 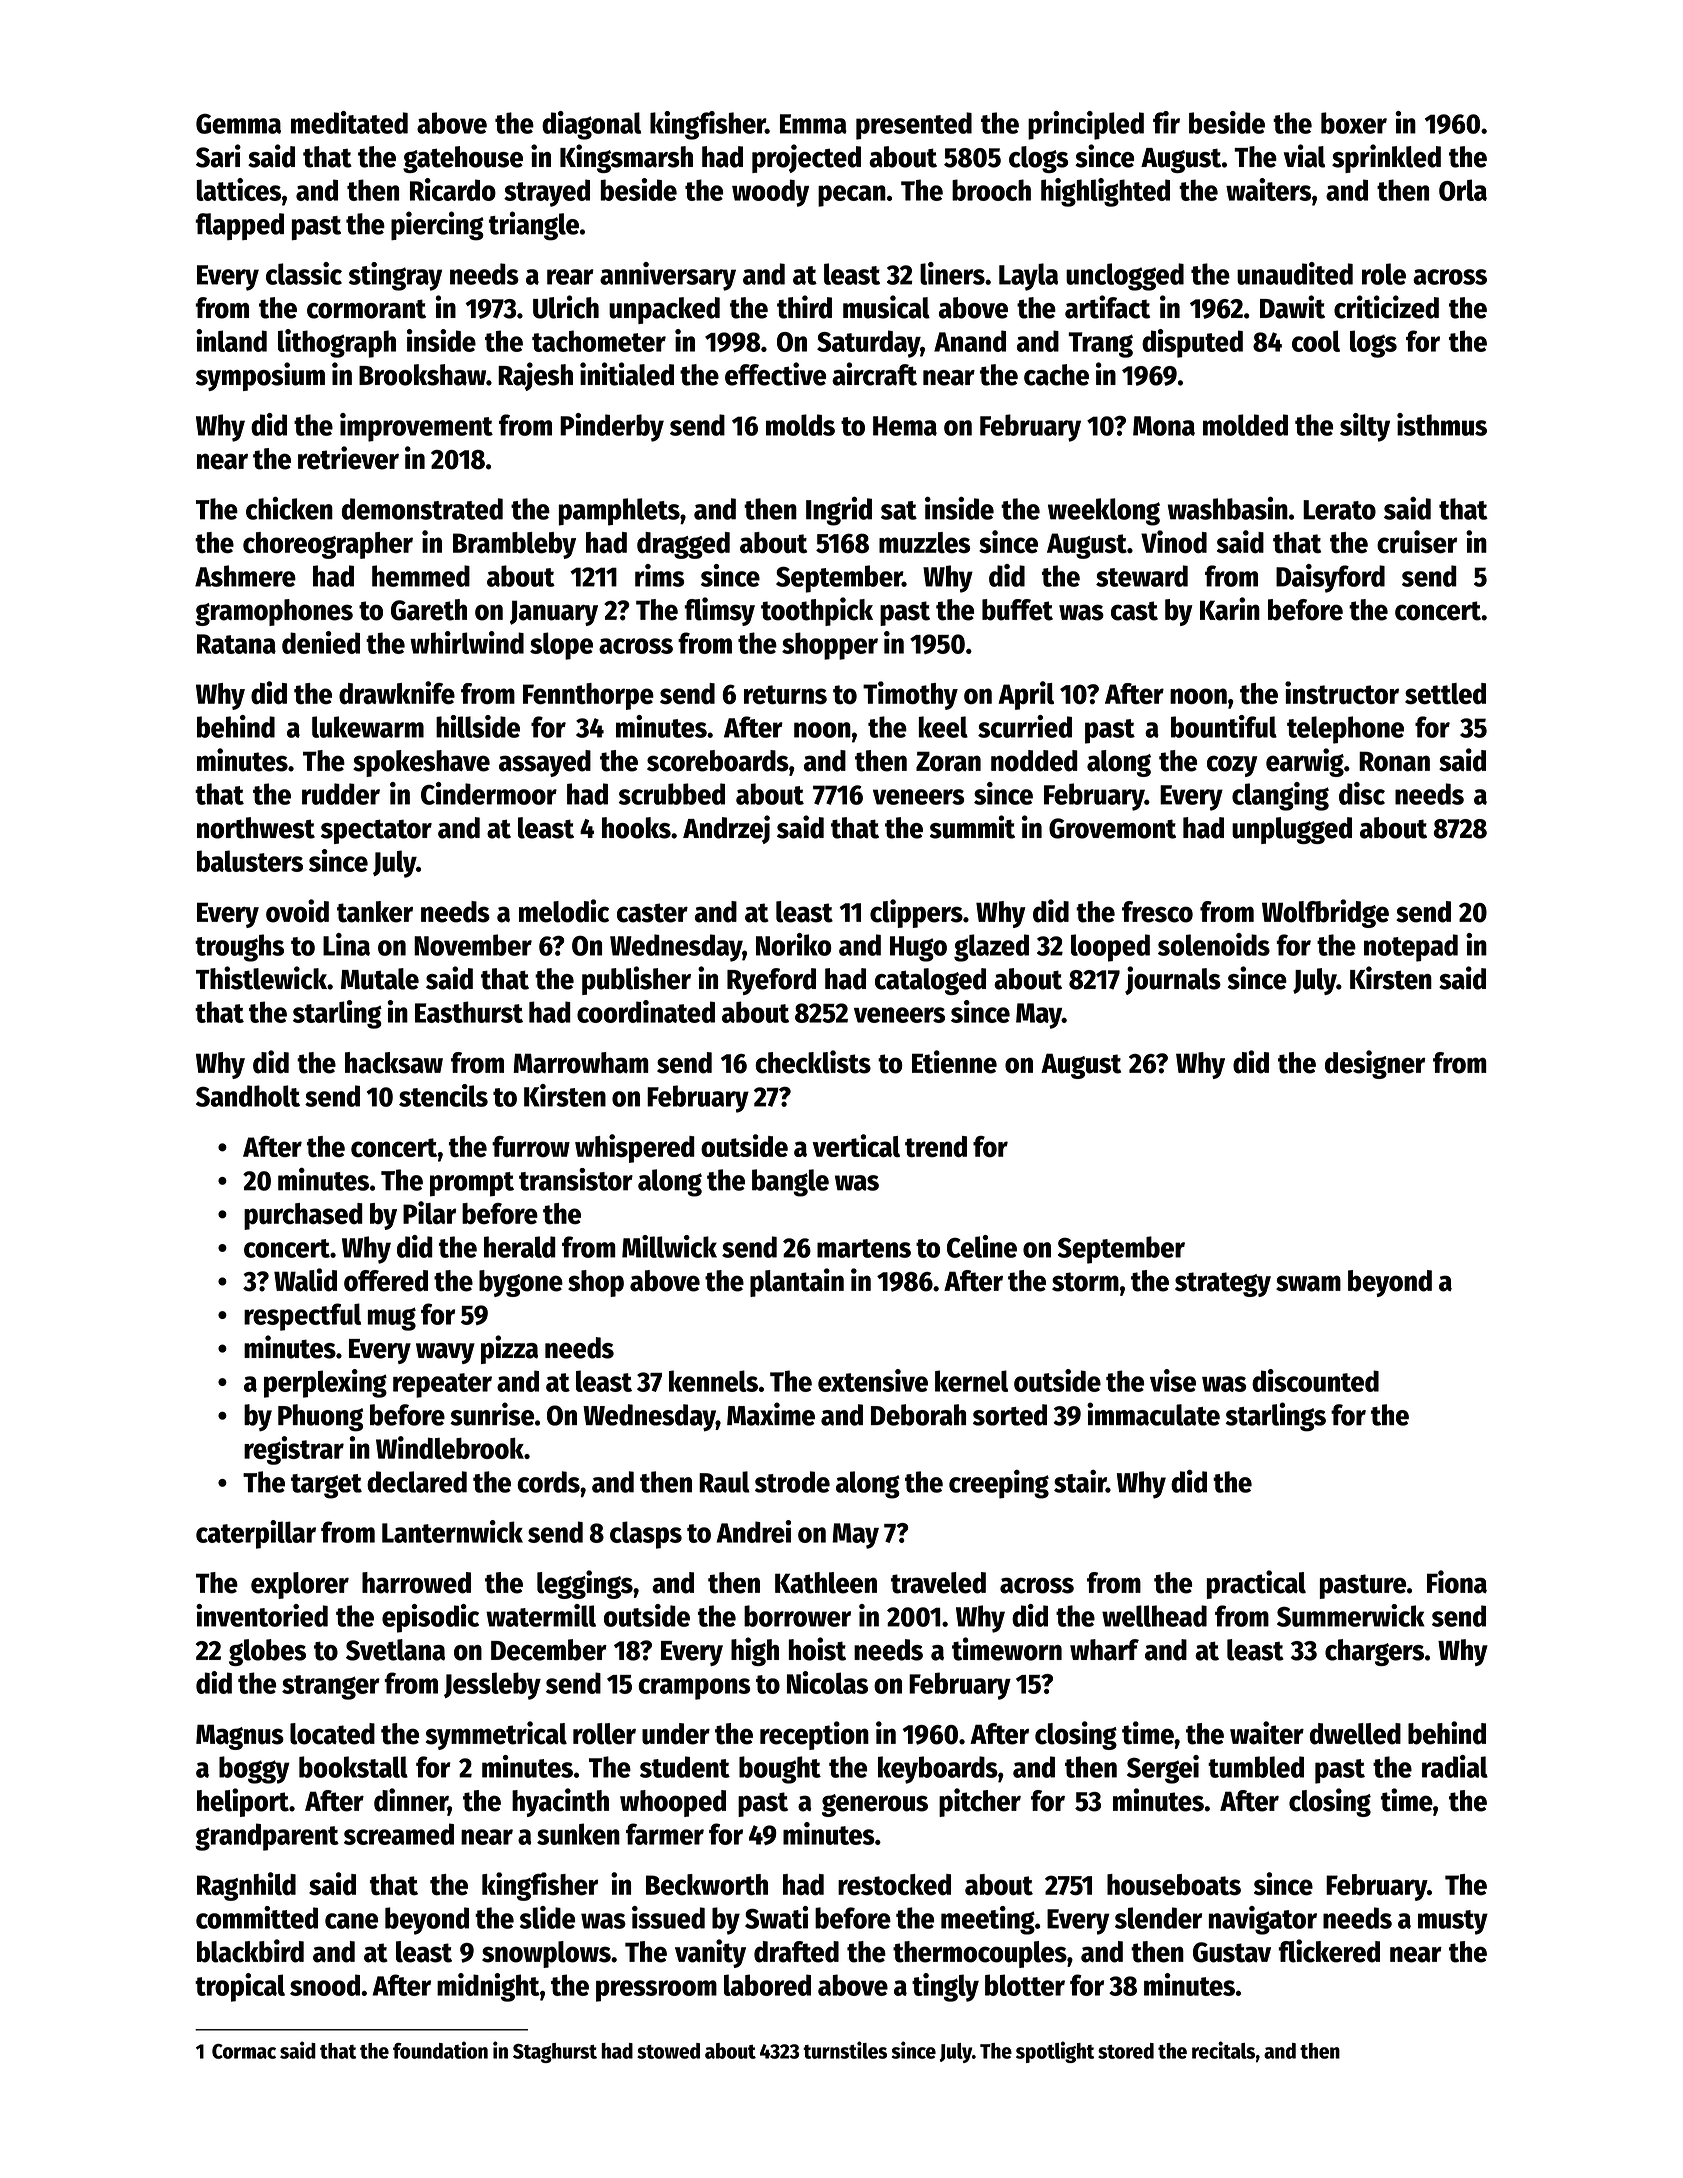 I want to click on crampons, so click(x=694, y=1689).
